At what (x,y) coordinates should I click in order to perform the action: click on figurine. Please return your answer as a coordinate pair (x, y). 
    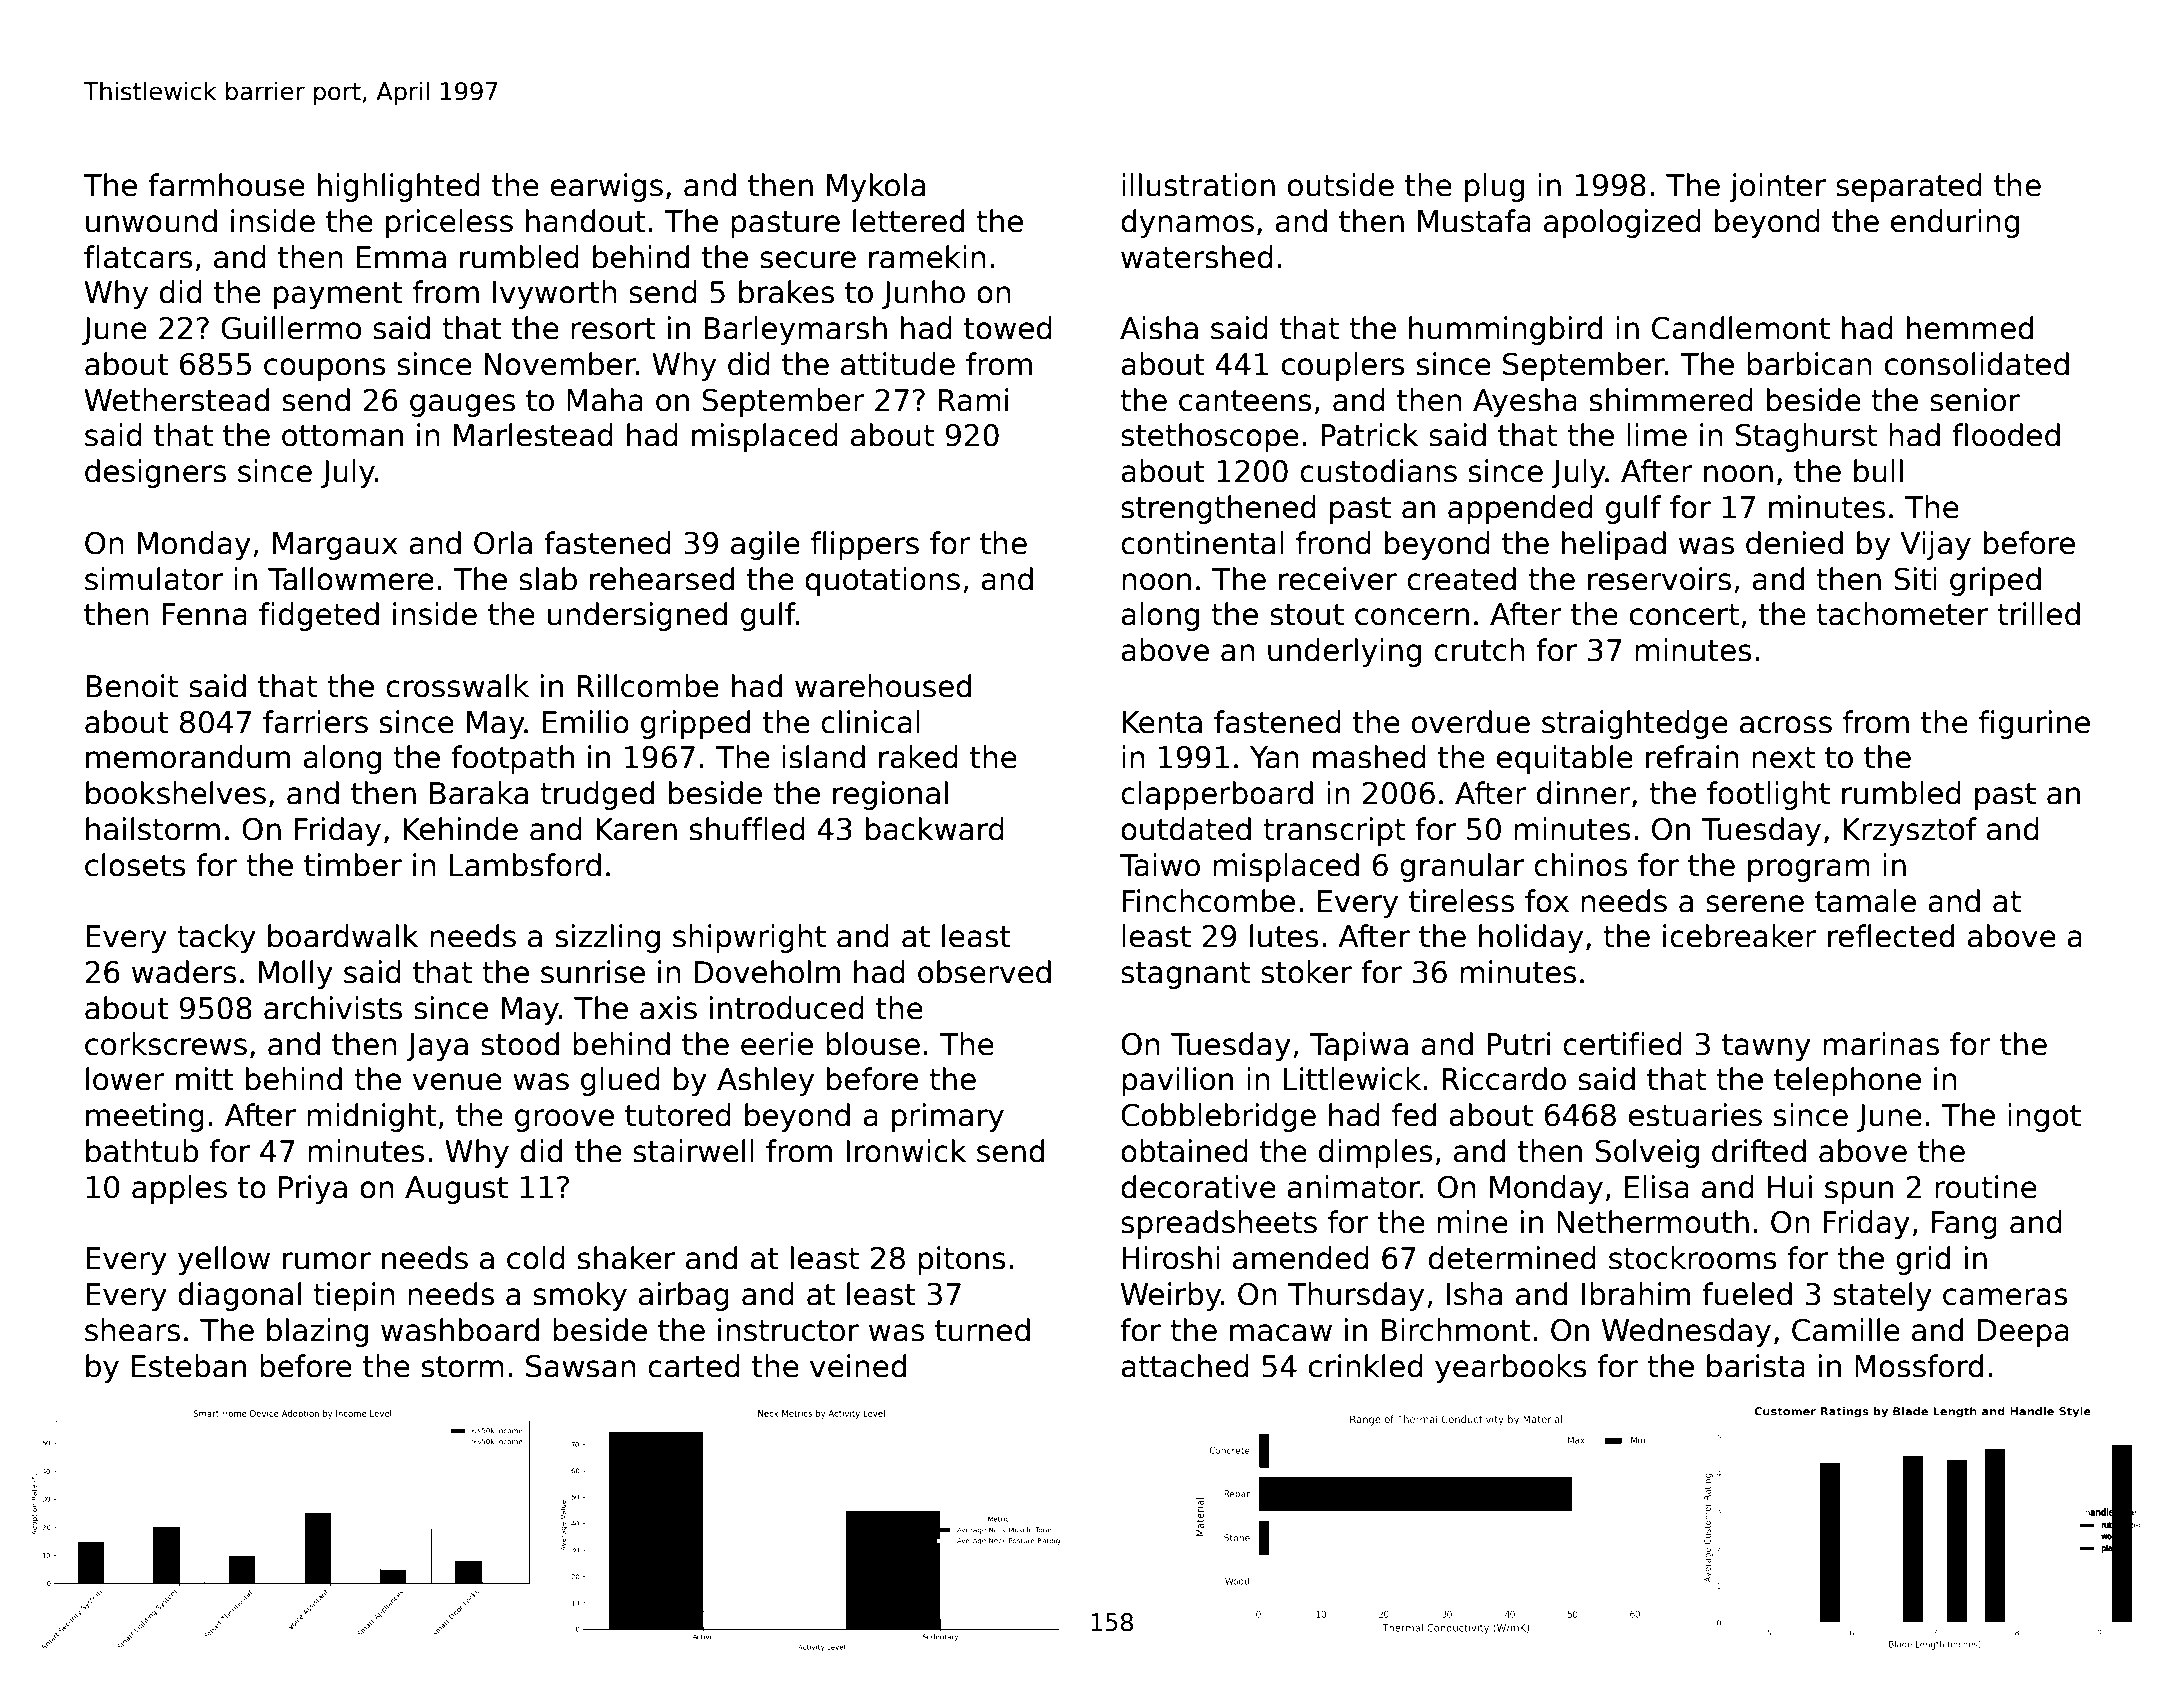
    Looking at the image, I should click on (2034, 724).
